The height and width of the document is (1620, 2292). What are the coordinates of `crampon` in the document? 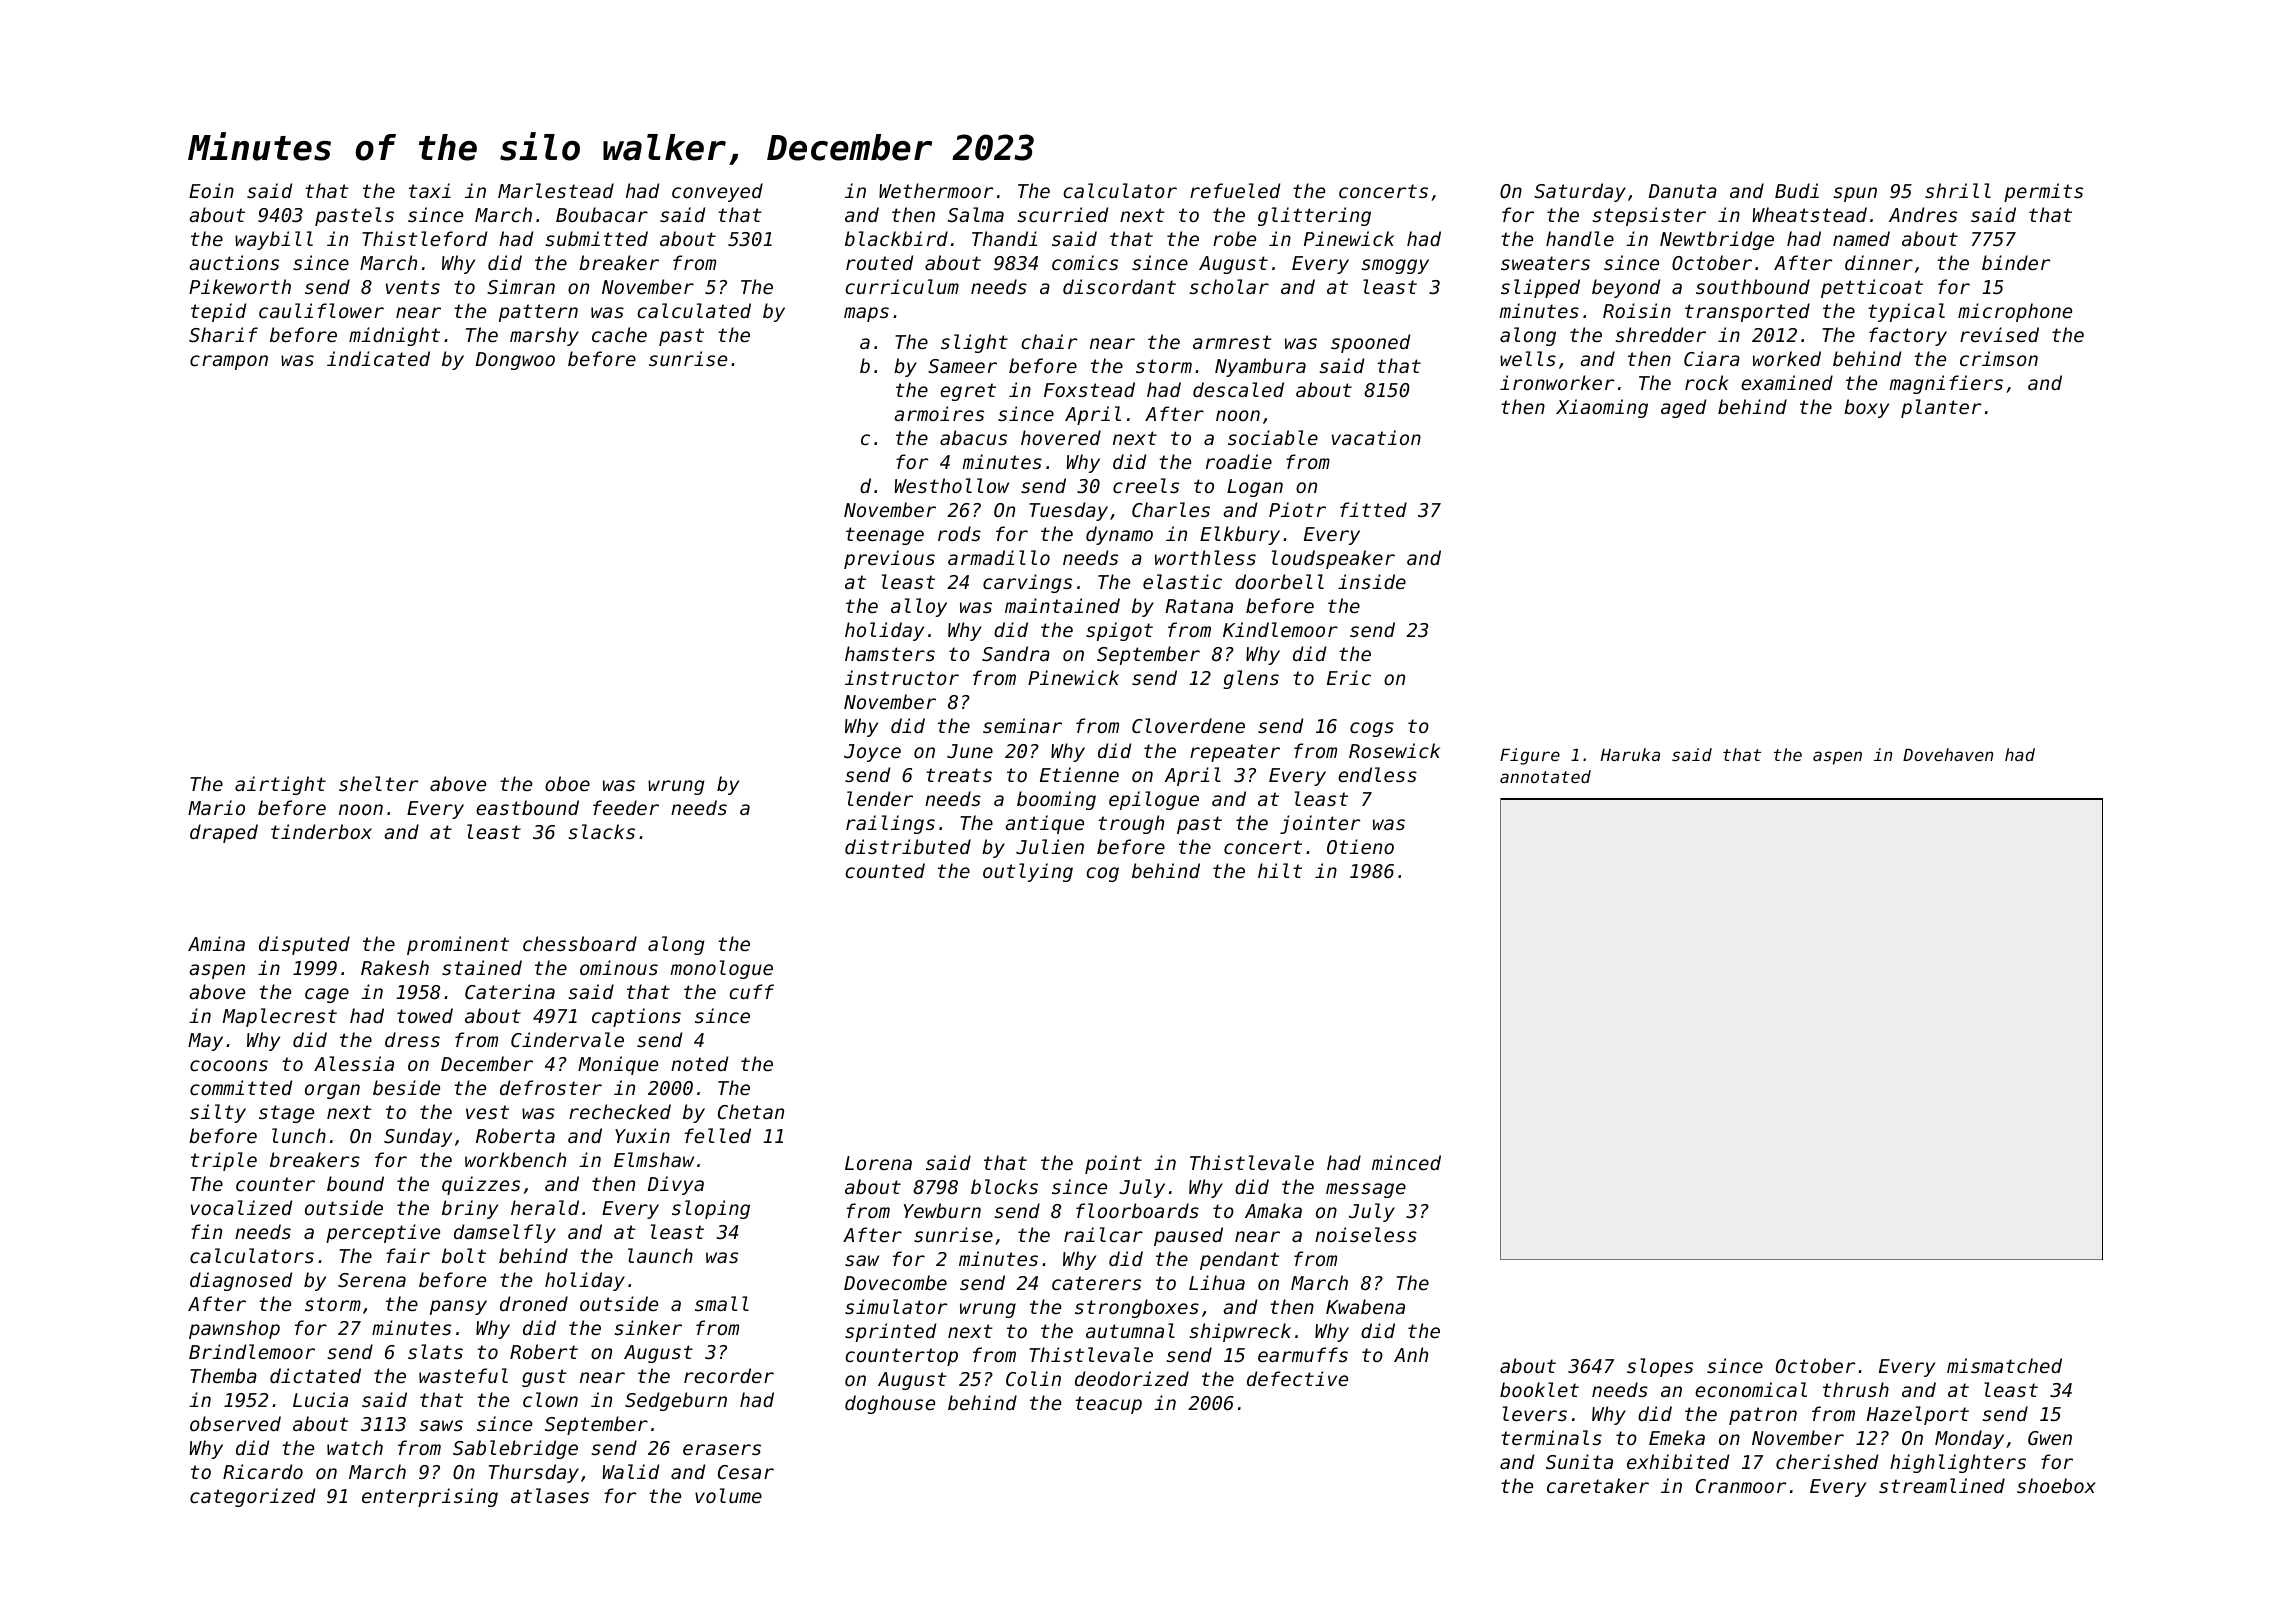 It's located at (229, 362).
